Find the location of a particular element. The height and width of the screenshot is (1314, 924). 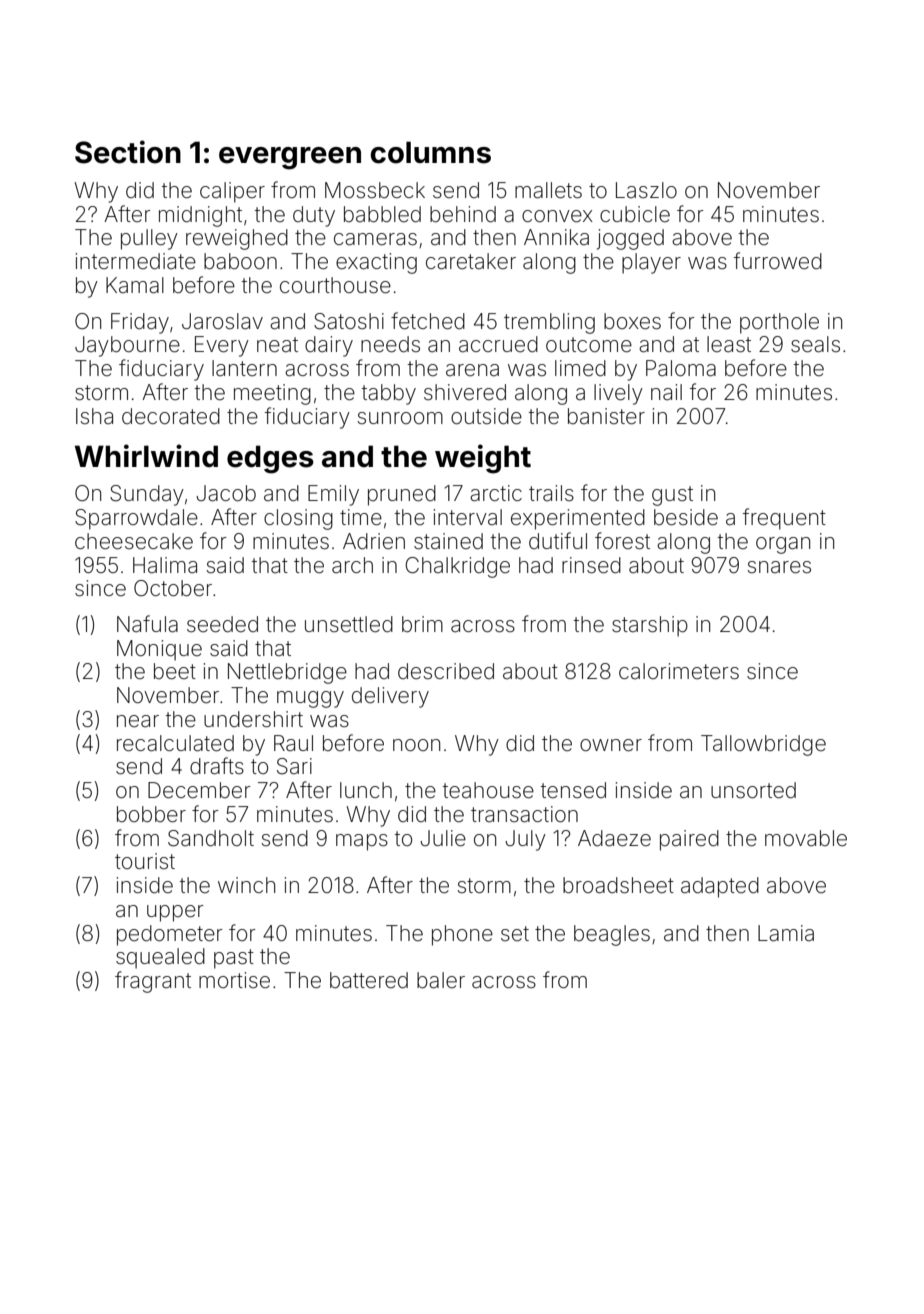

cubicle is located at coordinates (635, 214).
